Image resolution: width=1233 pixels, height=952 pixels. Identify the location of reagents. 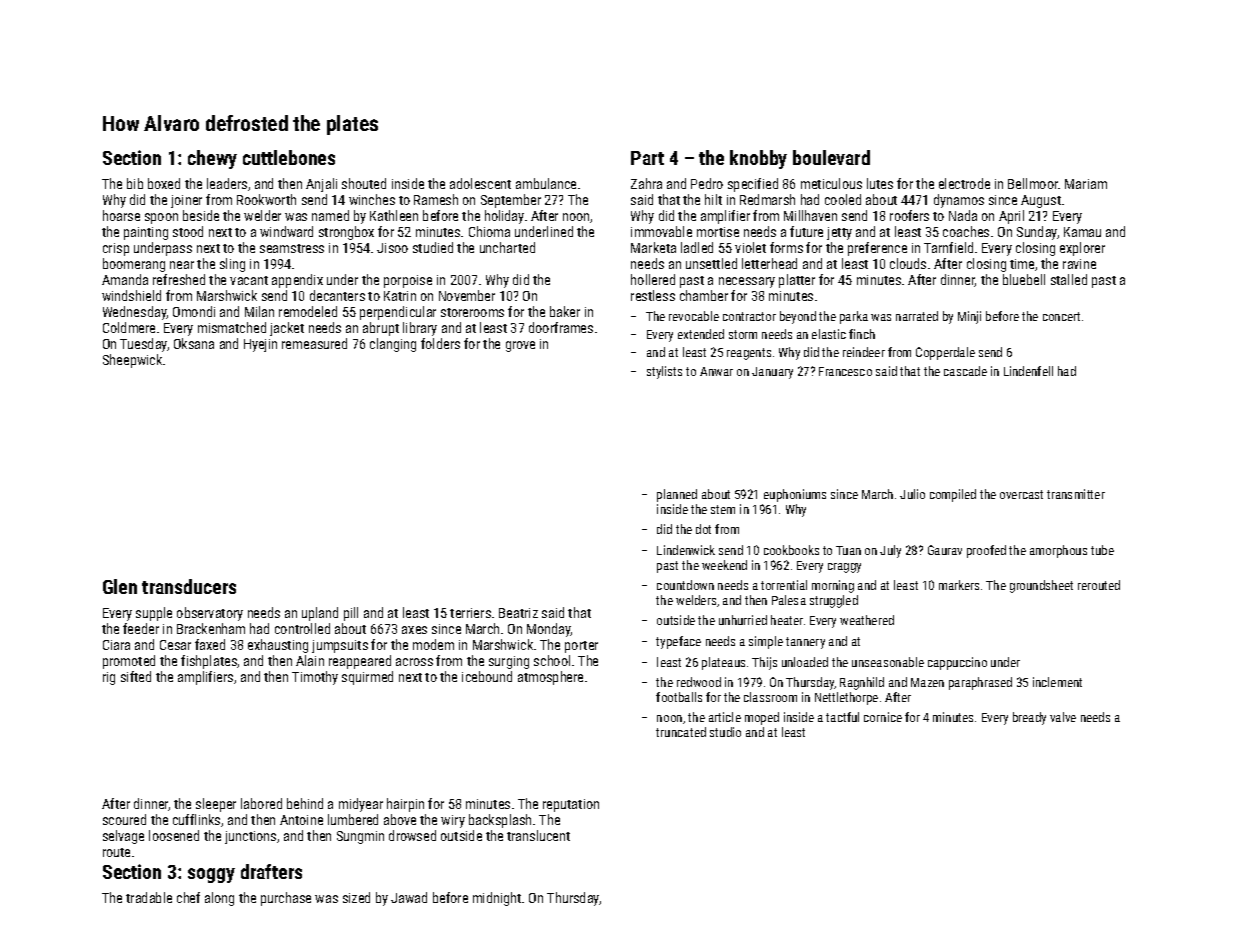
(749, 354).
